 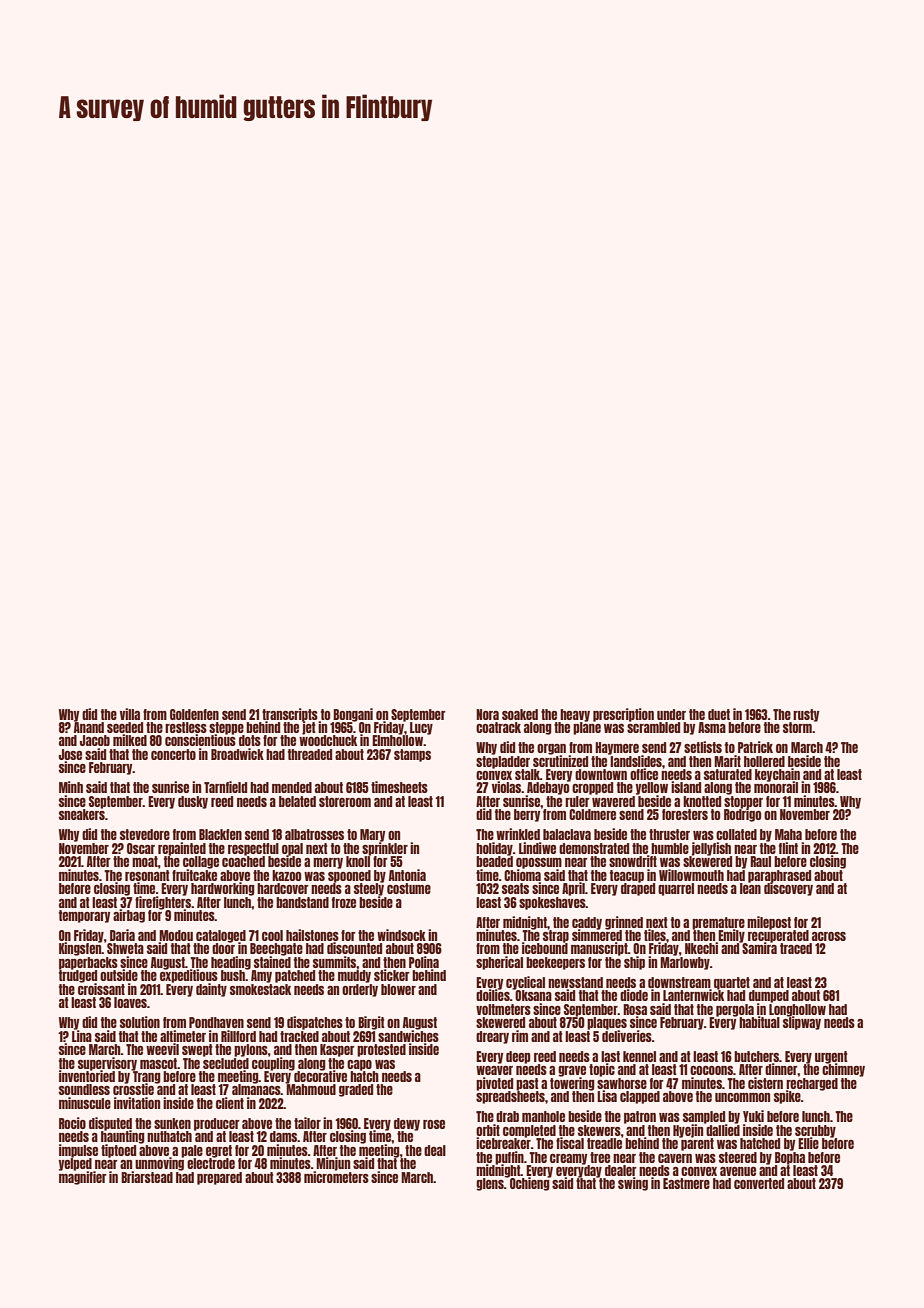 I want to click on traced, so click(x=796, y=948).
